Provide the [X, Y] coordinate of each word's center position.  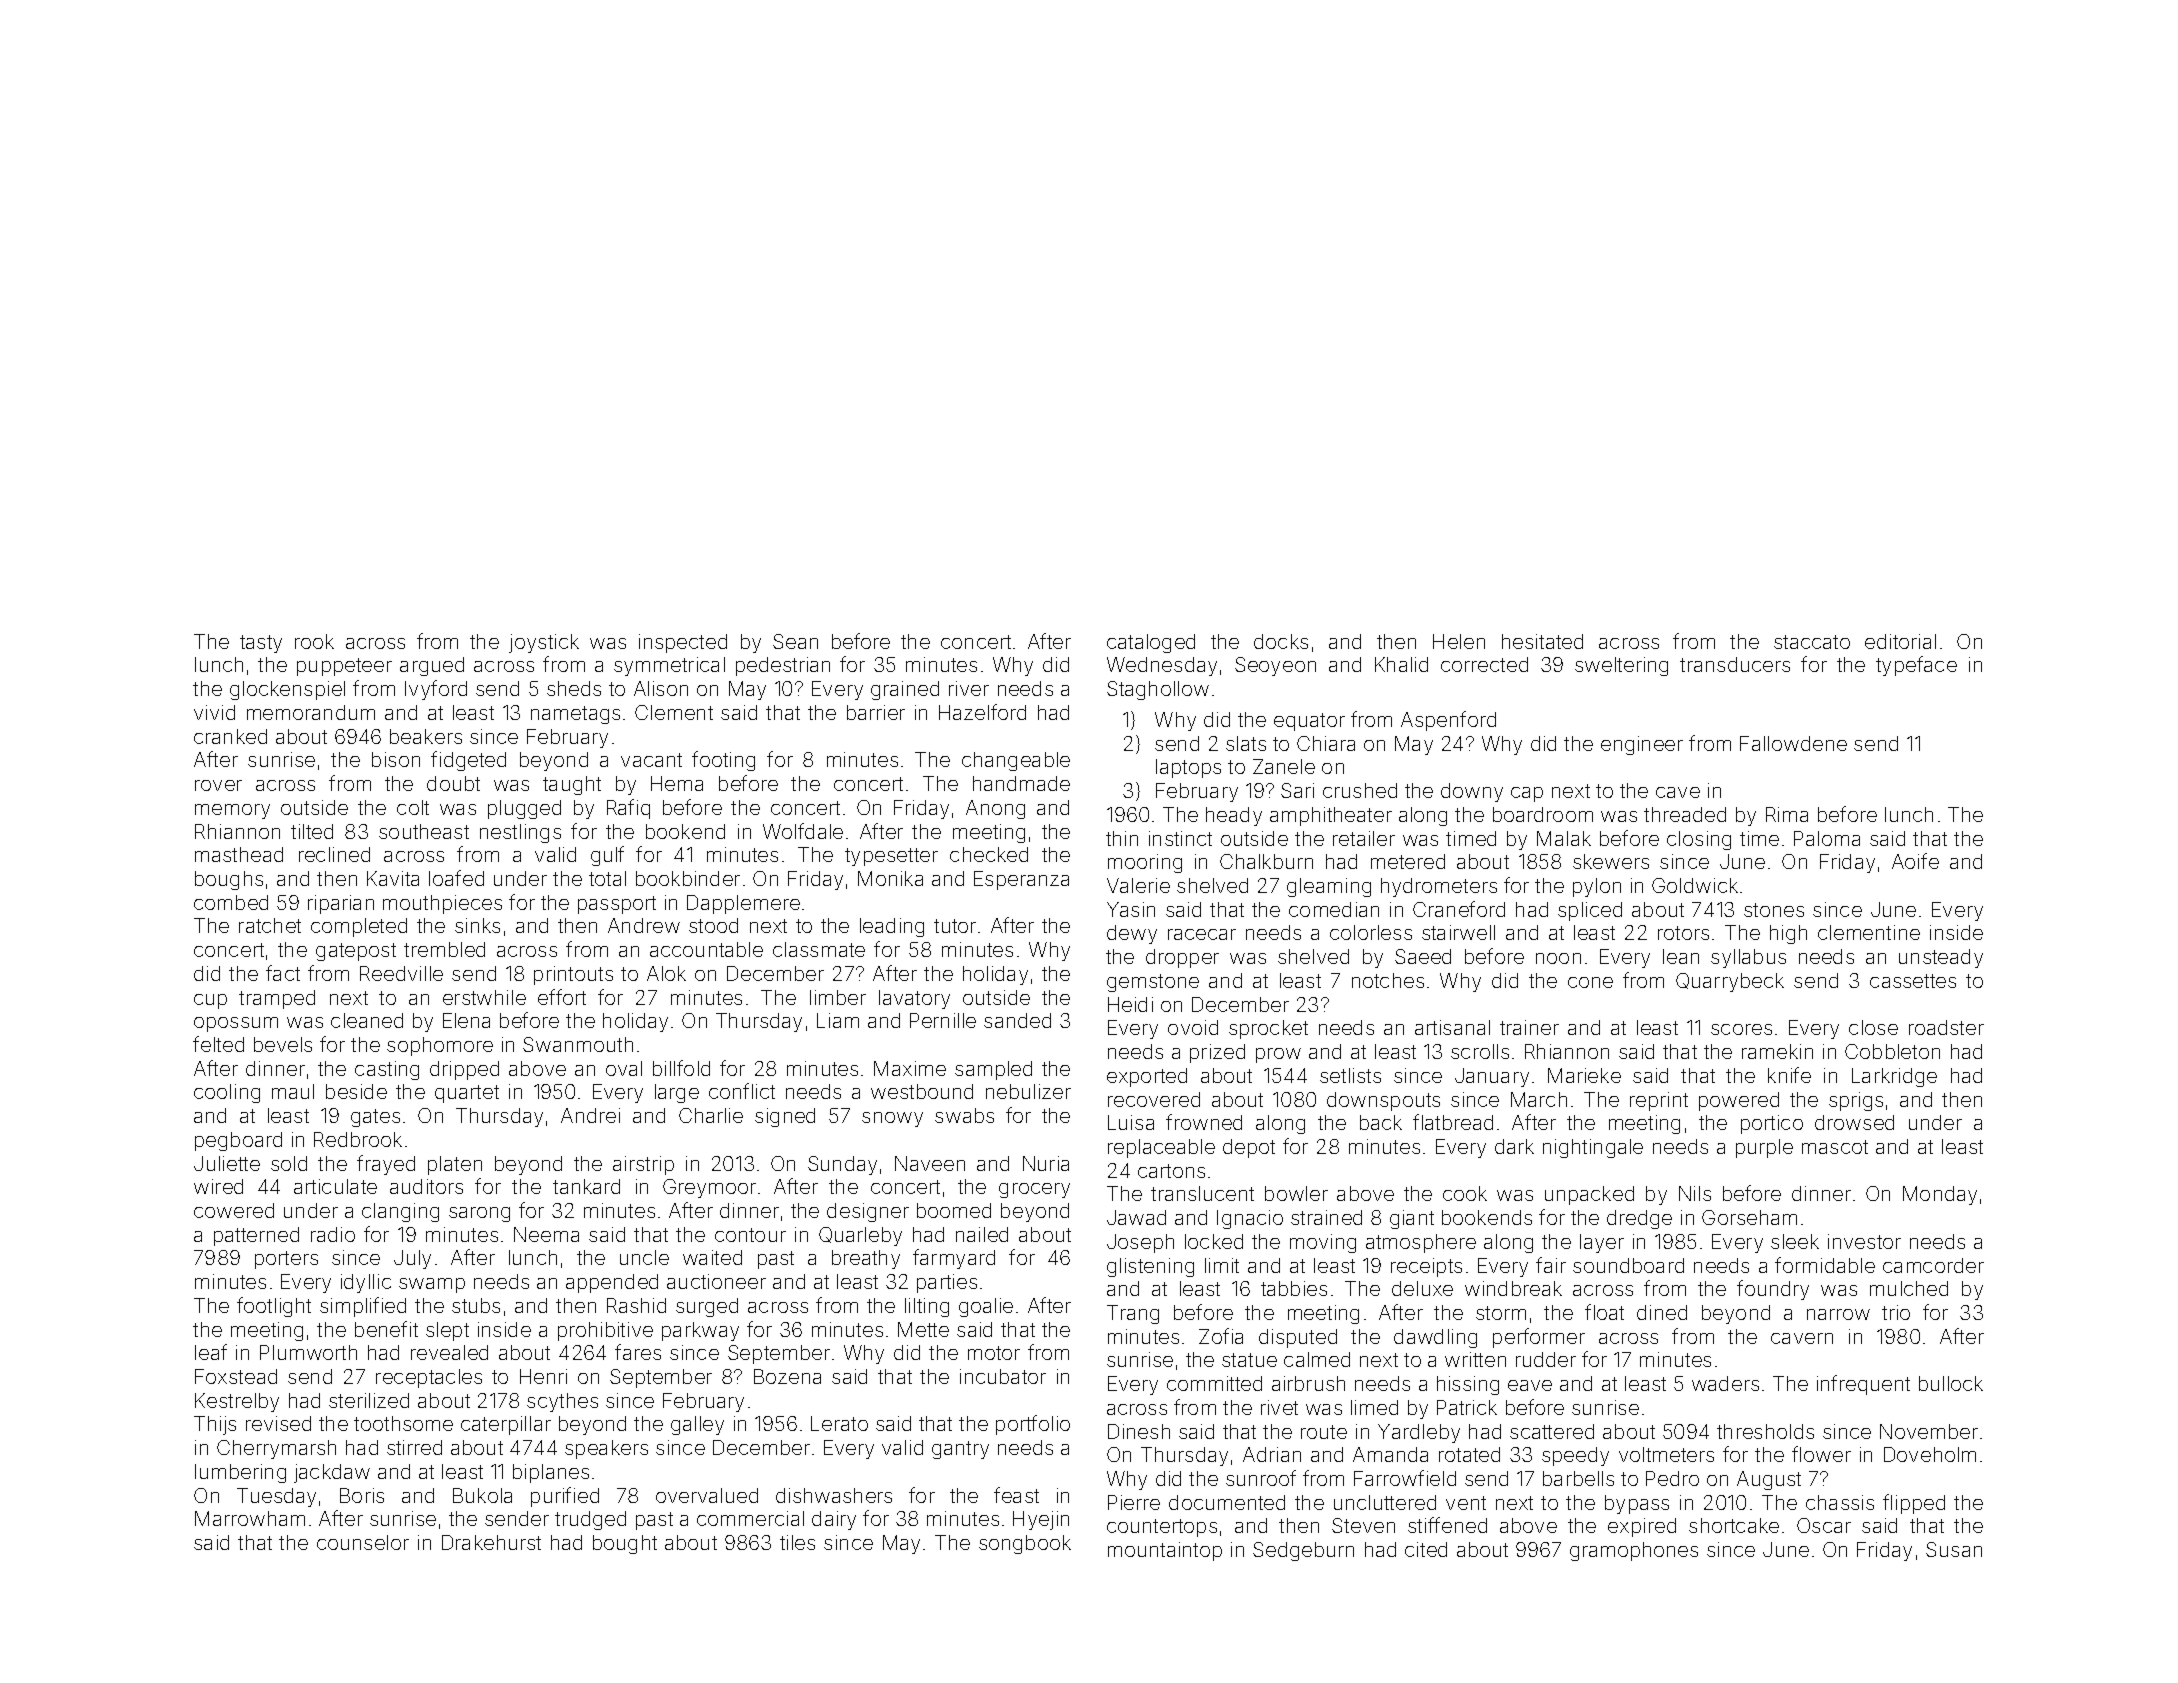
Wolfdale [803, 831]
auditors [426, 1186]
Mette [923, 1329]
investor [1864, 1241]
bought [625, 1544]
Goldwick [1695, 885]
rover [218, 785]
